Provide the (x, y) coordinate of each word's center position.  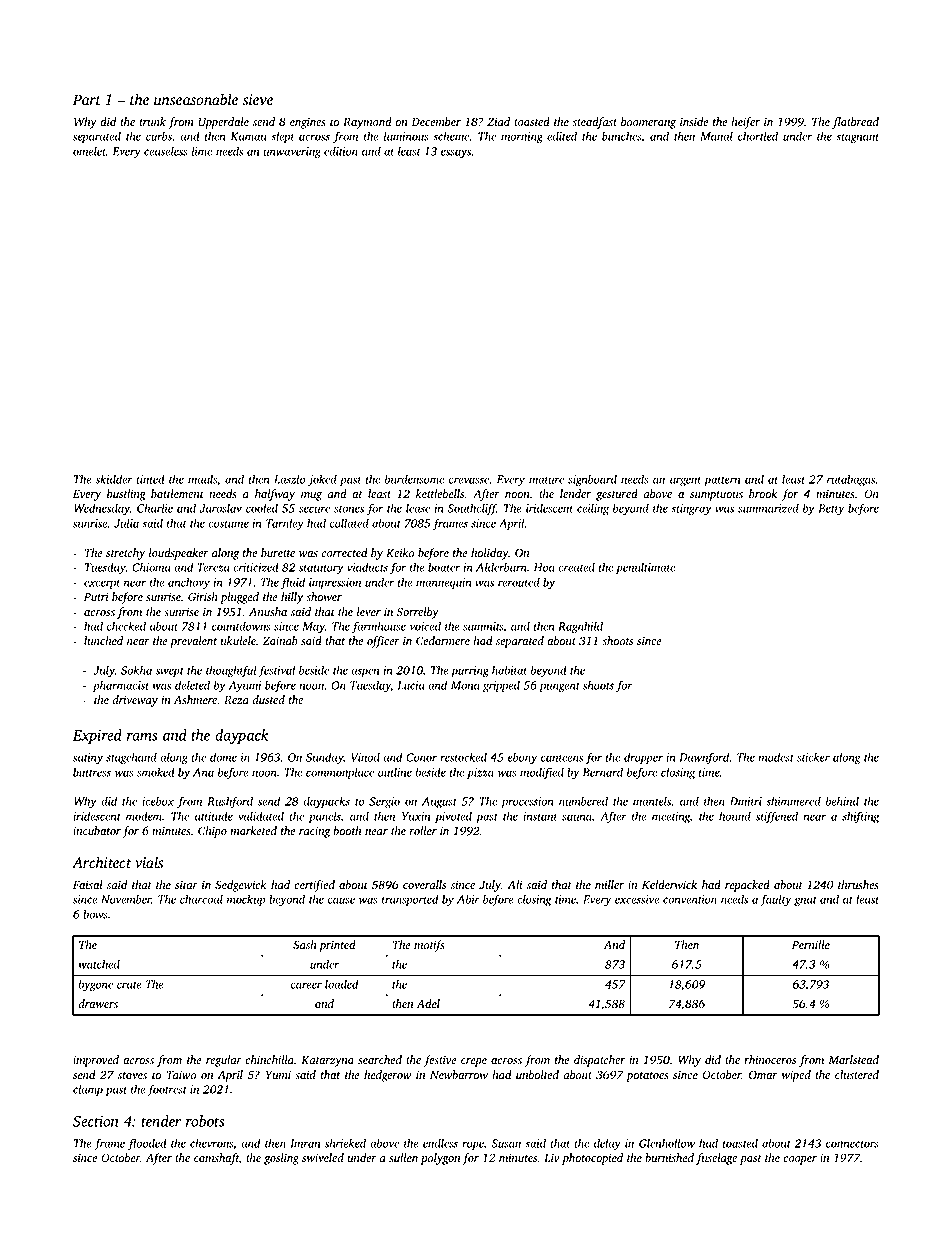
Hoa (544, 567)
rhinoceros (770, 1059)
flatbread (855, 123)
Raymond (367, 123)
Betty (831, 510)
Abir (468, 899)
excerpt (102, 584)
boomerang (648, 123)
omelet (89, 151)
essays (456, 154)
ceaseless (166, 151)
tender (161, 1121)
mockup (246, 900)
